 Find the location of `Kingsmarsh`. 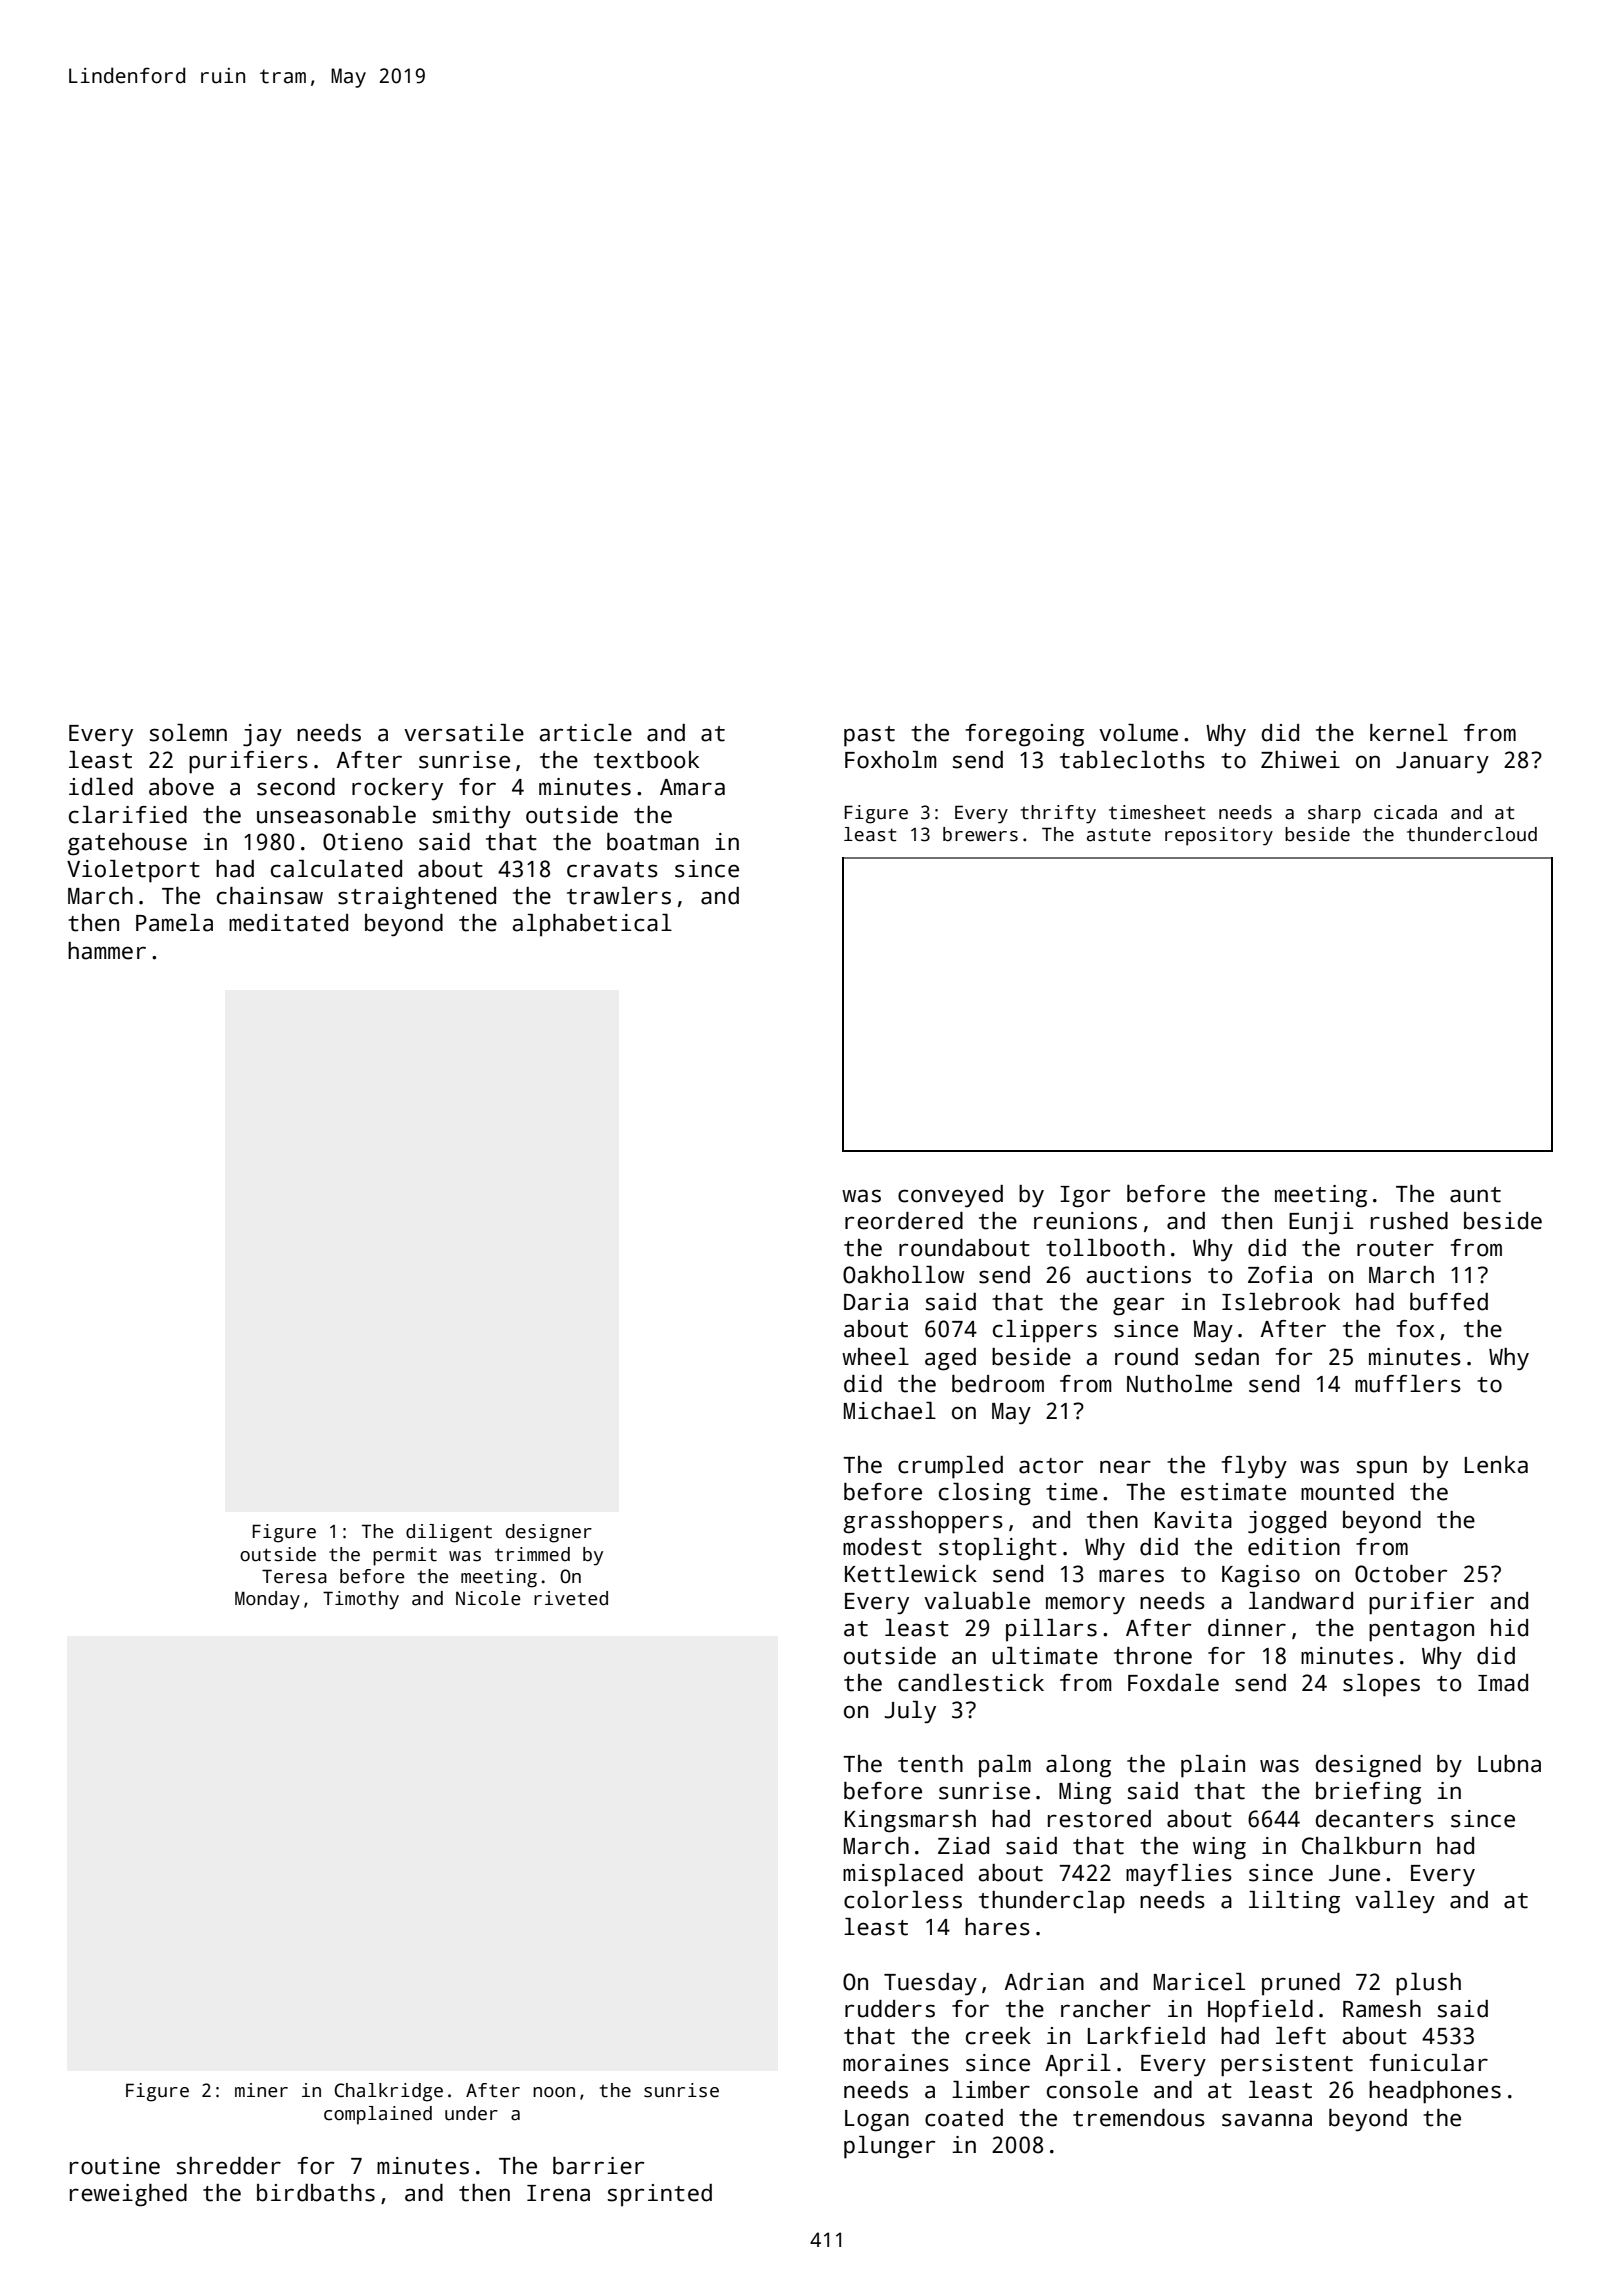

Kingsmarsh is located at coordinates (910, 1821).
